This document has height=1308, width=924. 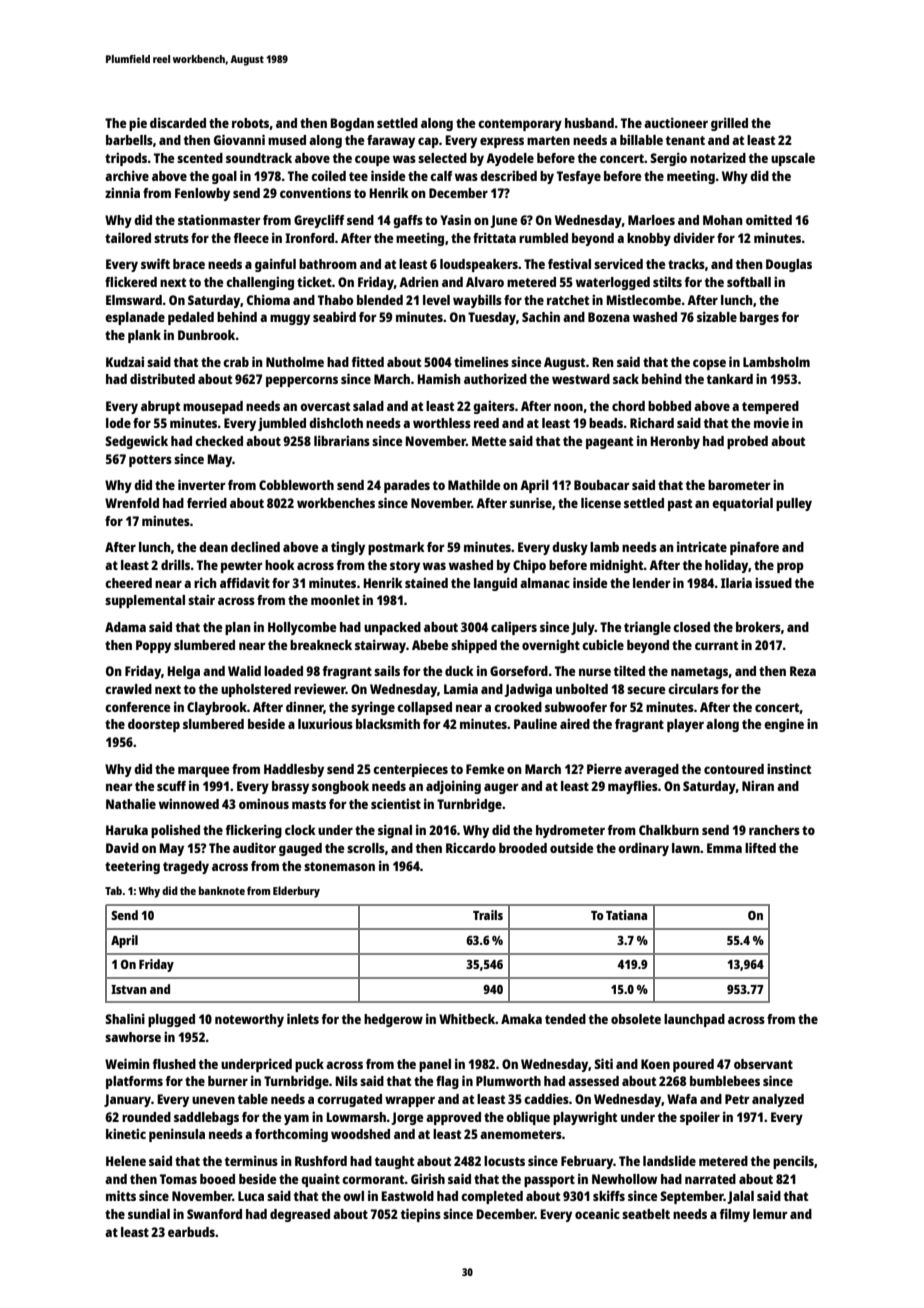 I want to click on duck, so click(x=459, y=671).
